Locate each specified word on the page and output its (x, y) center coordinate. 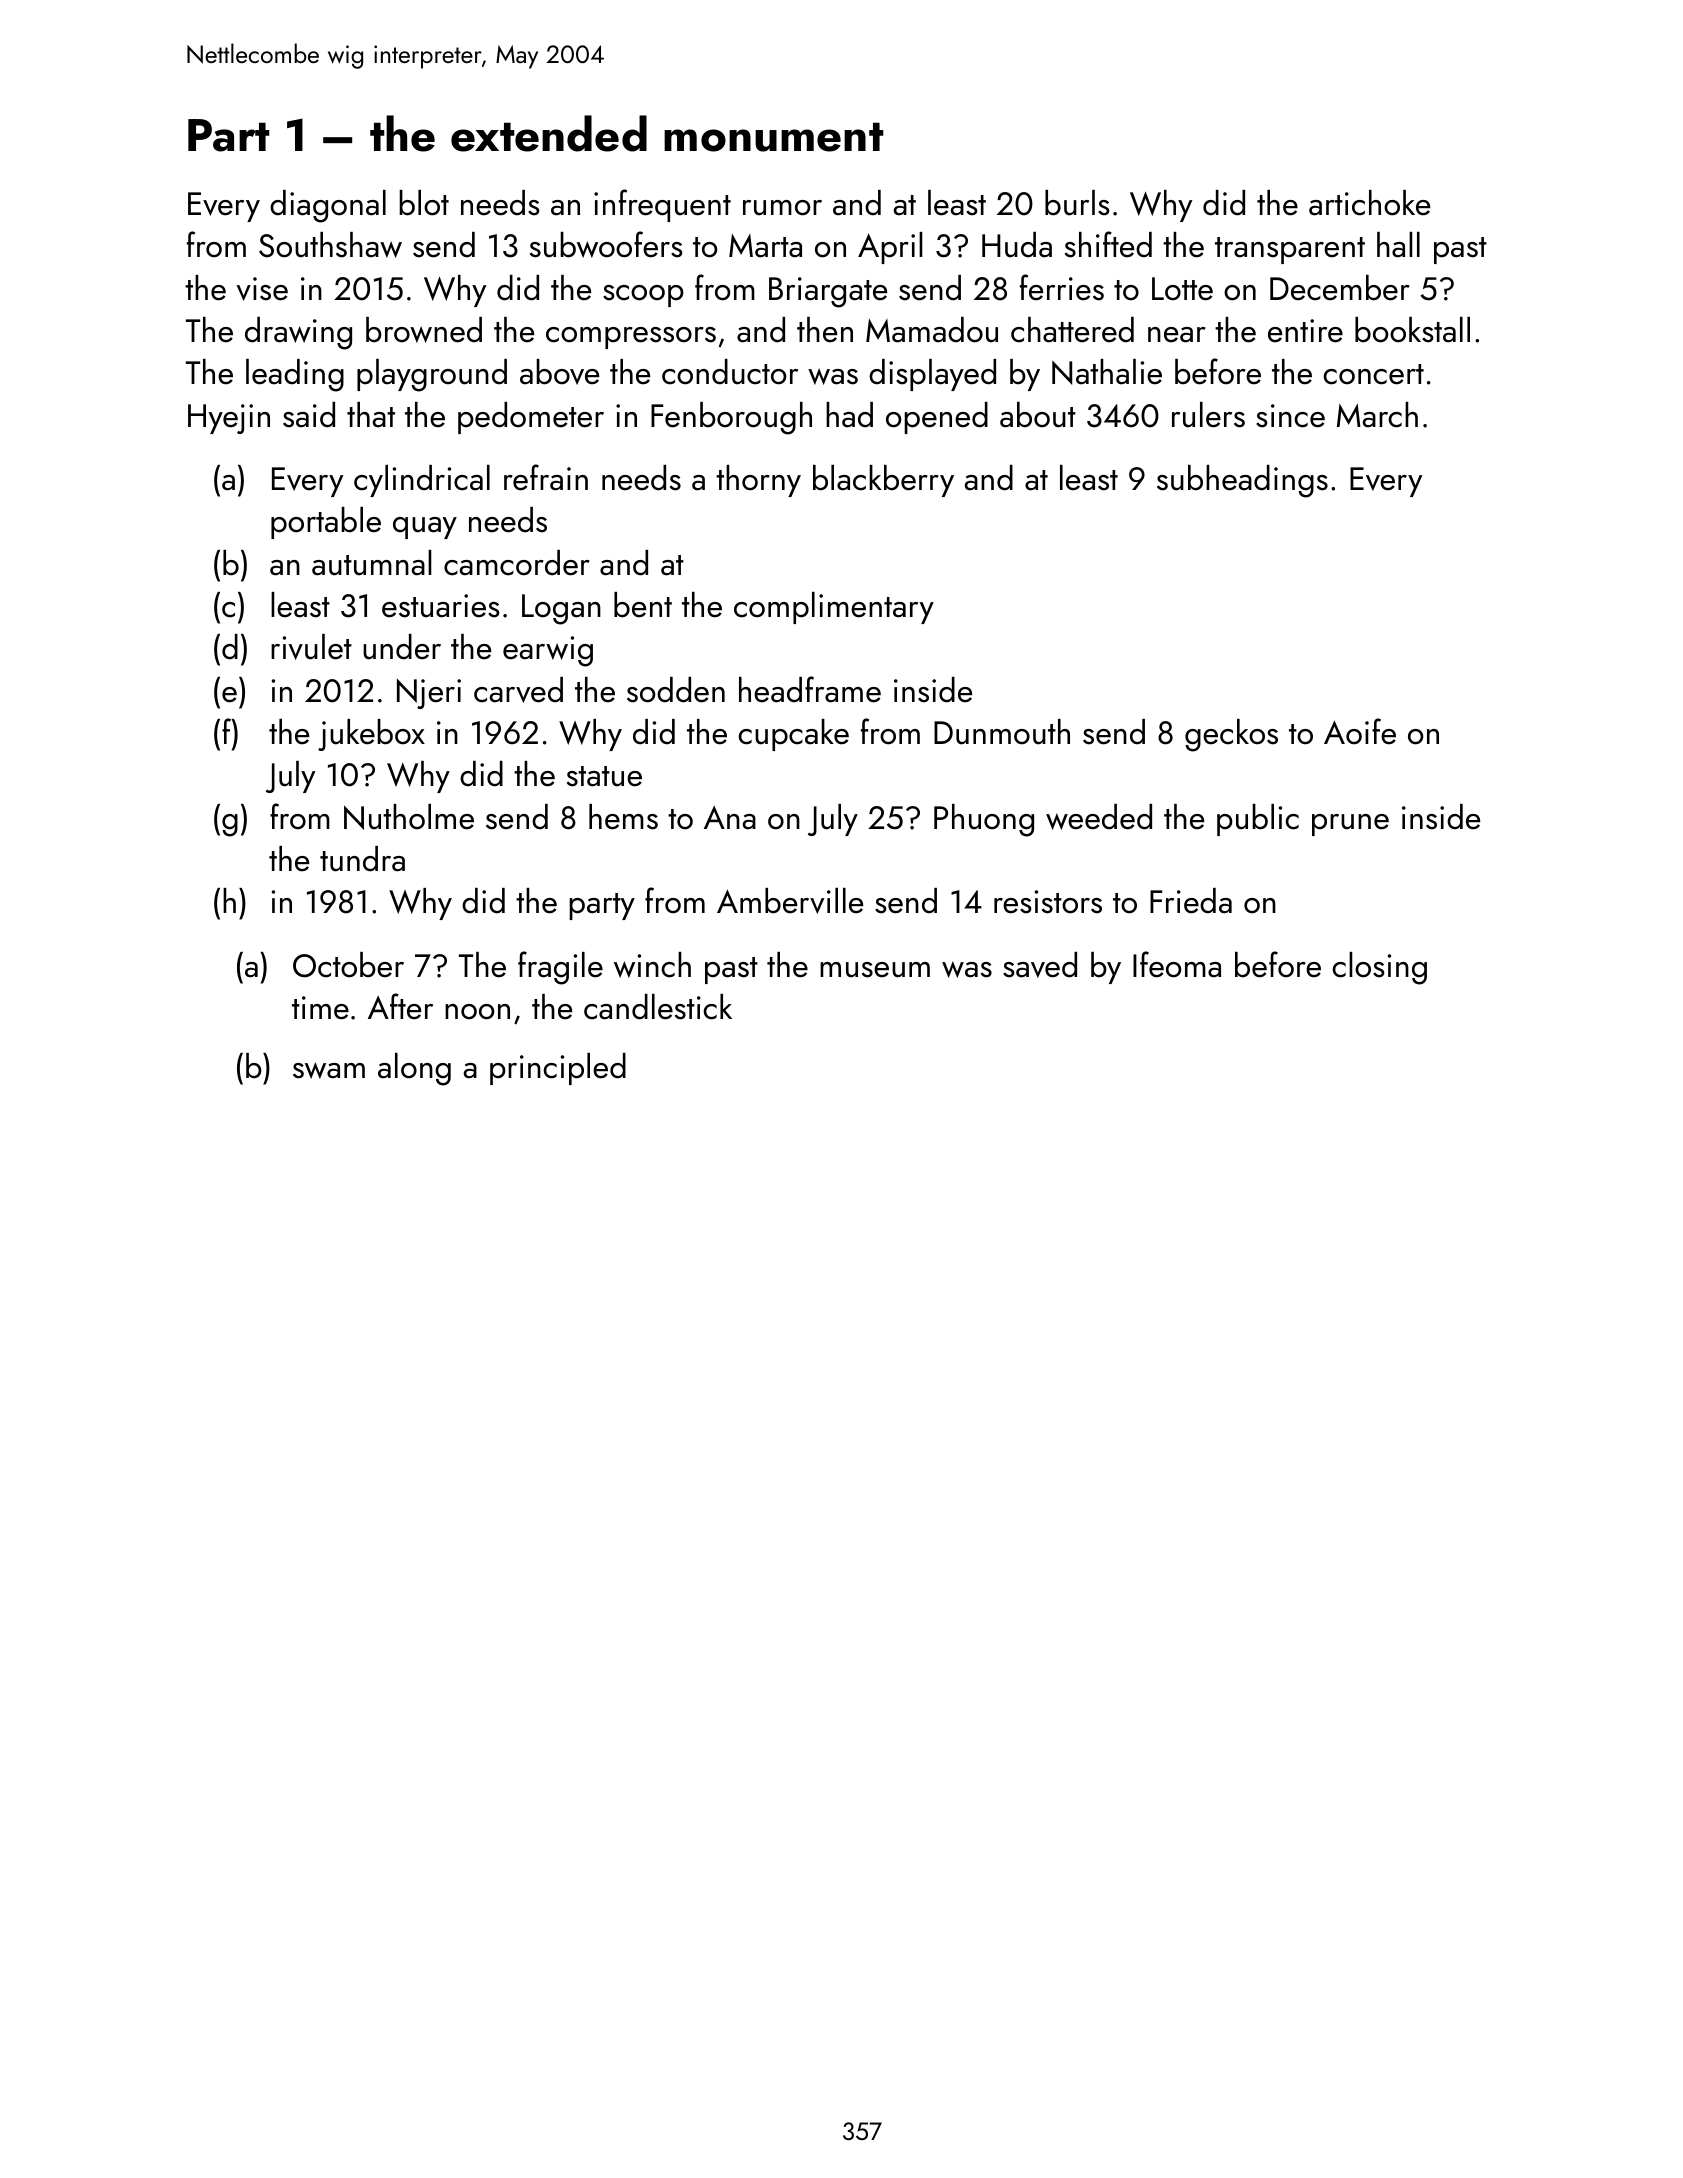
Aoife (1360, 731)
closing (1379, 968)
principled (558, 1069)
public (1258, 820)
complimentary (834, 608)
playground (432, 375)
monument (774, 137)
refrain (546, 477)
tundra (362, 859)
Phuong (984, 820)
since (1290, 416)
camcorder (517, 563)
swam (329, 1070)
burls (1077, 203)
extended (549, 133)
